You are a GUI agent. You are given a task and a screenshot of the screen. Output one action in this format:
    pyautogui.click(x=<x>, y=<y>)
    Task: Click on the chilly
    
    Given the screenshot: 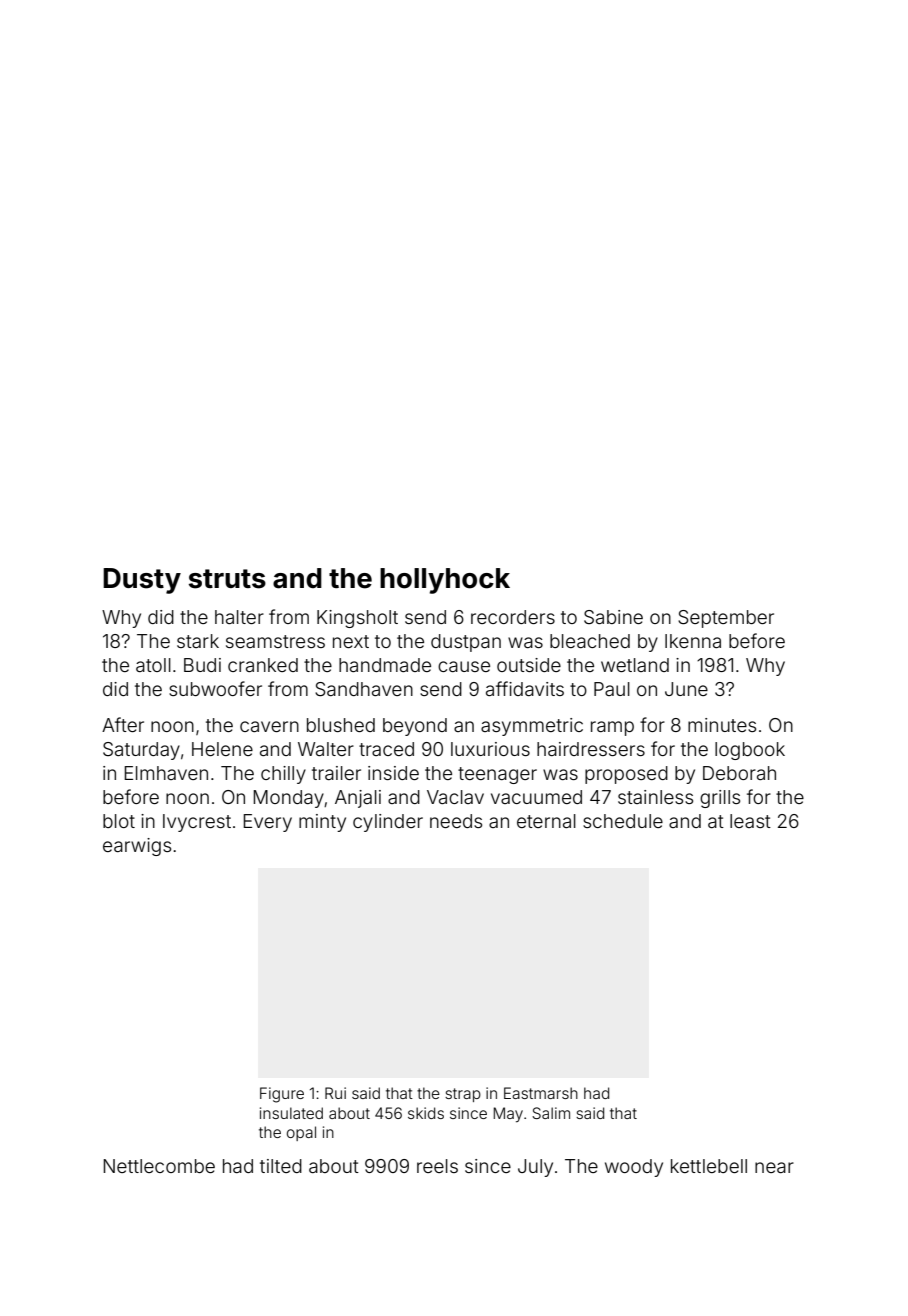 What is the action you would take?
    pyautogui.click(x=283, y=775)
